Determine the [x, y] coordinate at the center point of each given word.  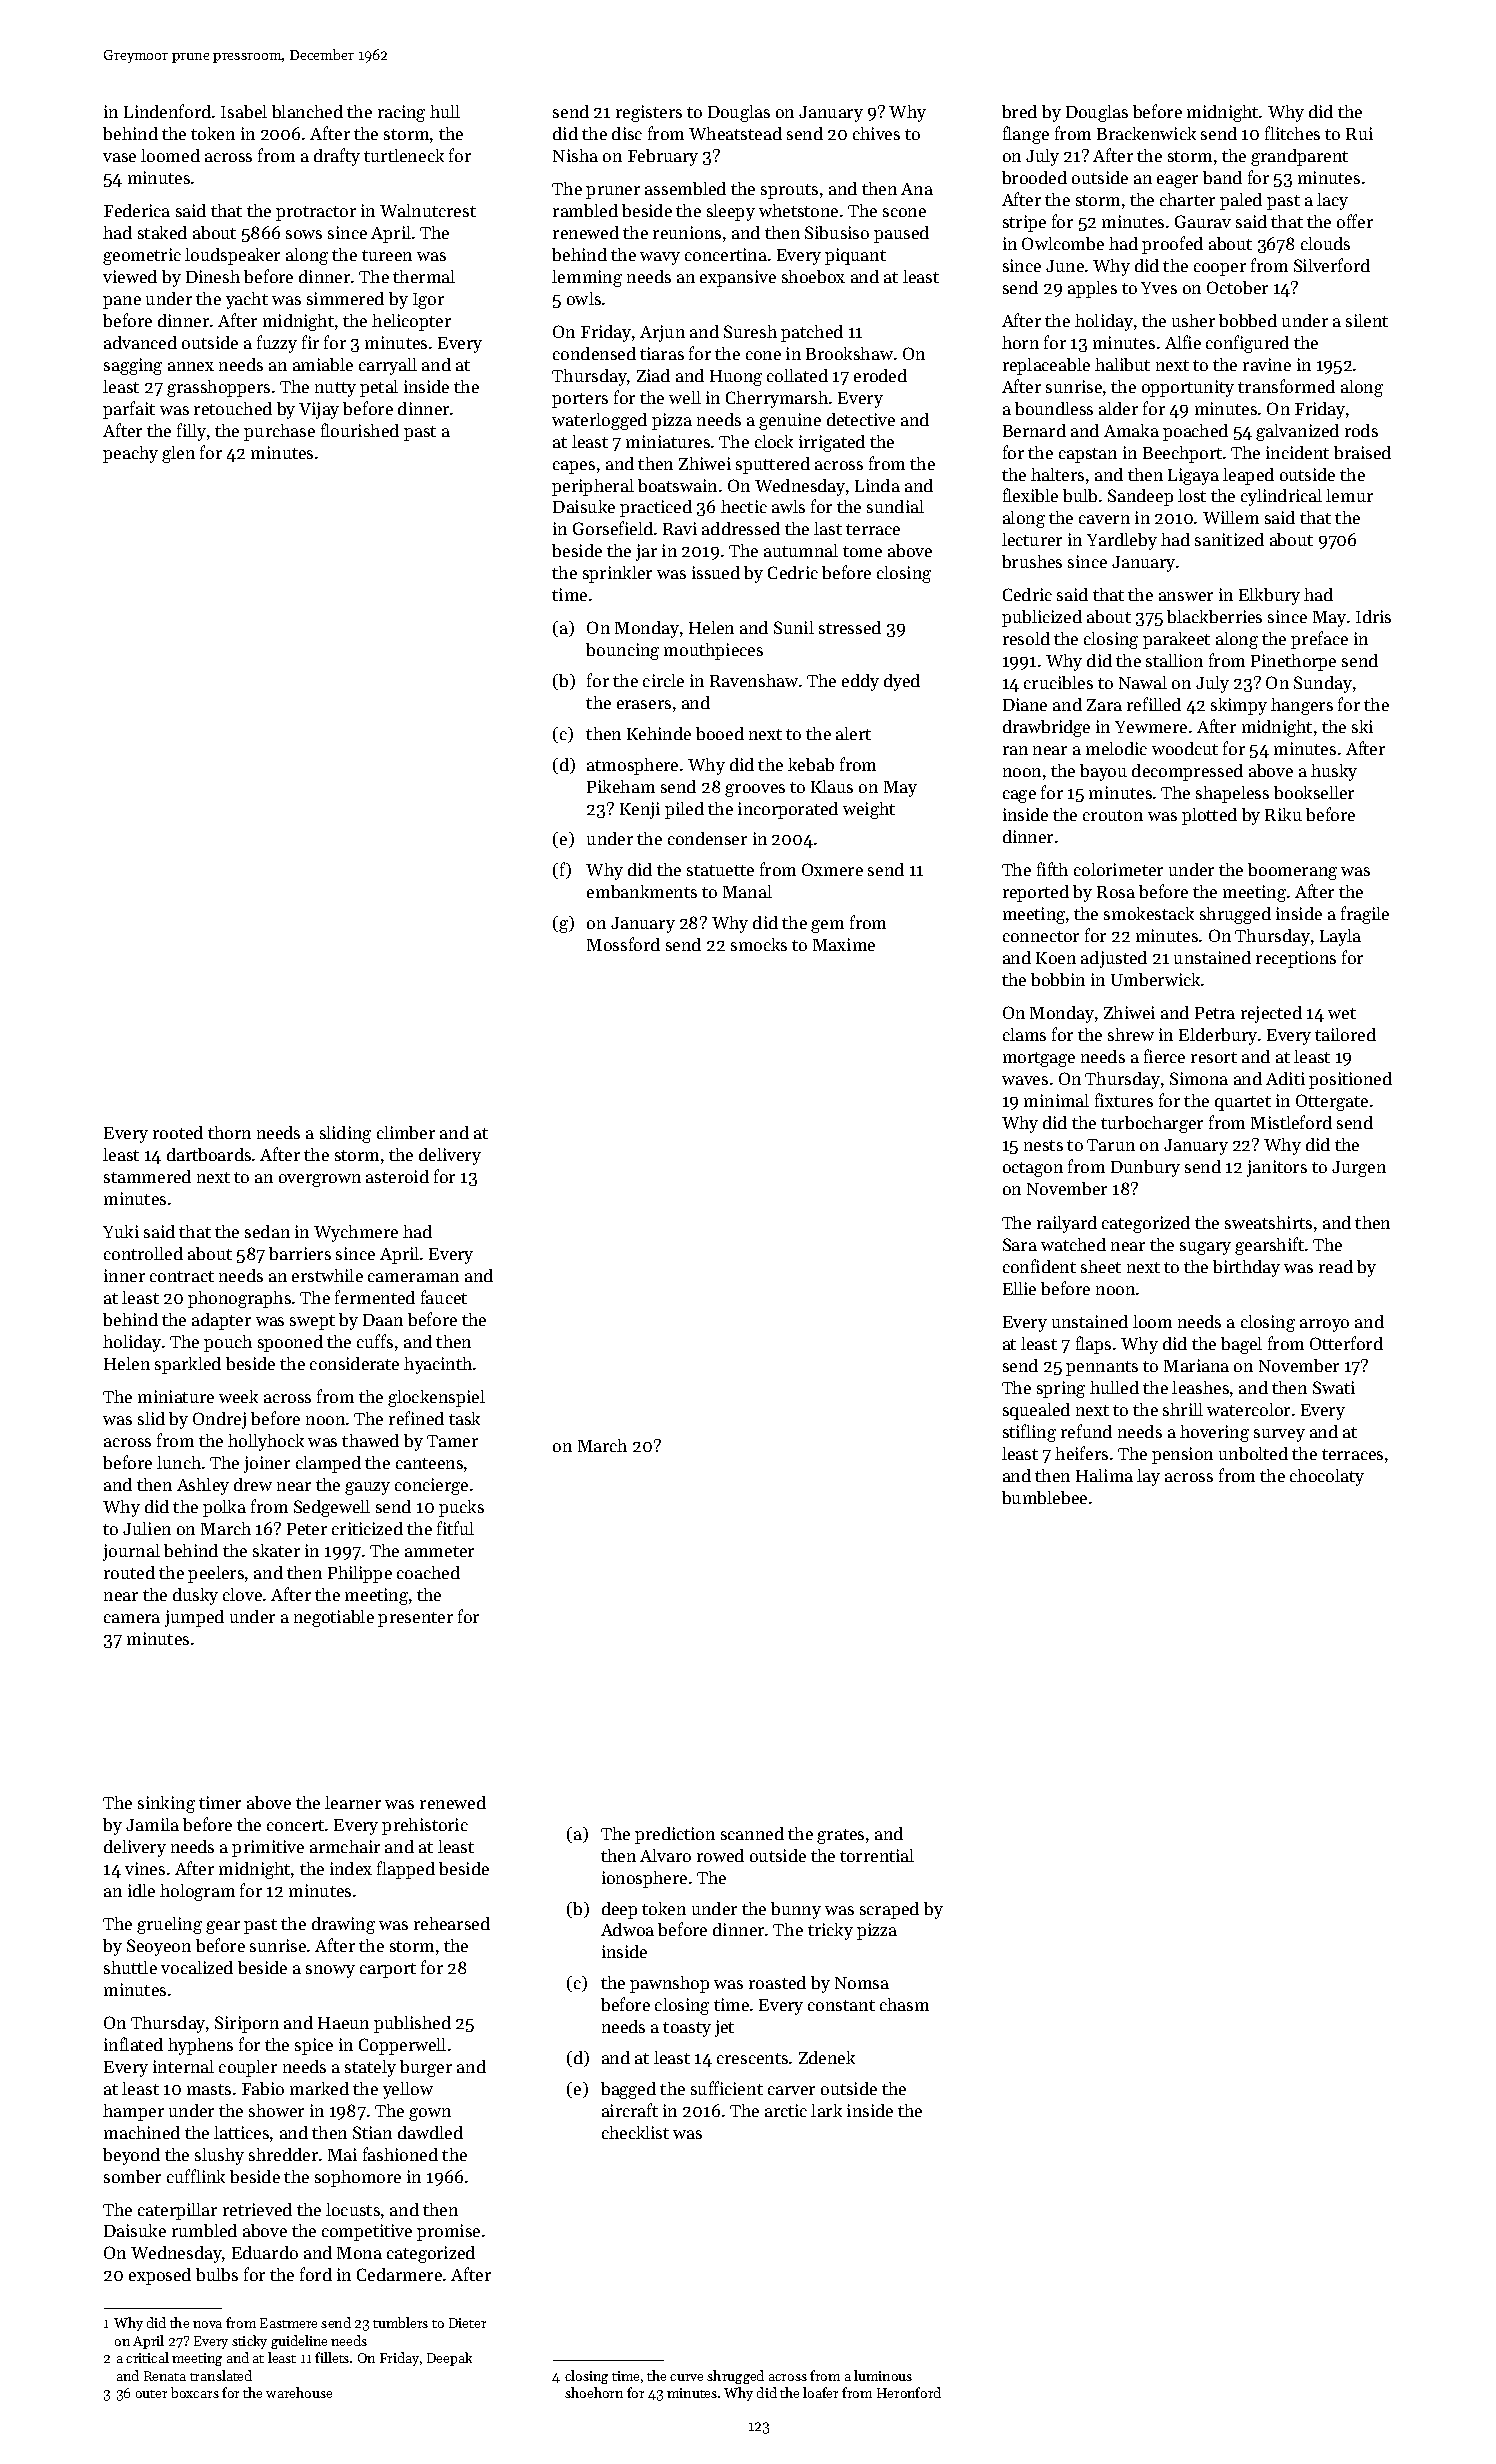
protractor [316, 213]
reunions [687, 232]
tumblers [400, 2322]
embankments [642, 891]
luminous [883, 2375]
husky [1334, 772]
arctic [786, 2110]
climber [406, 1132]
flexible [1030, 495]
